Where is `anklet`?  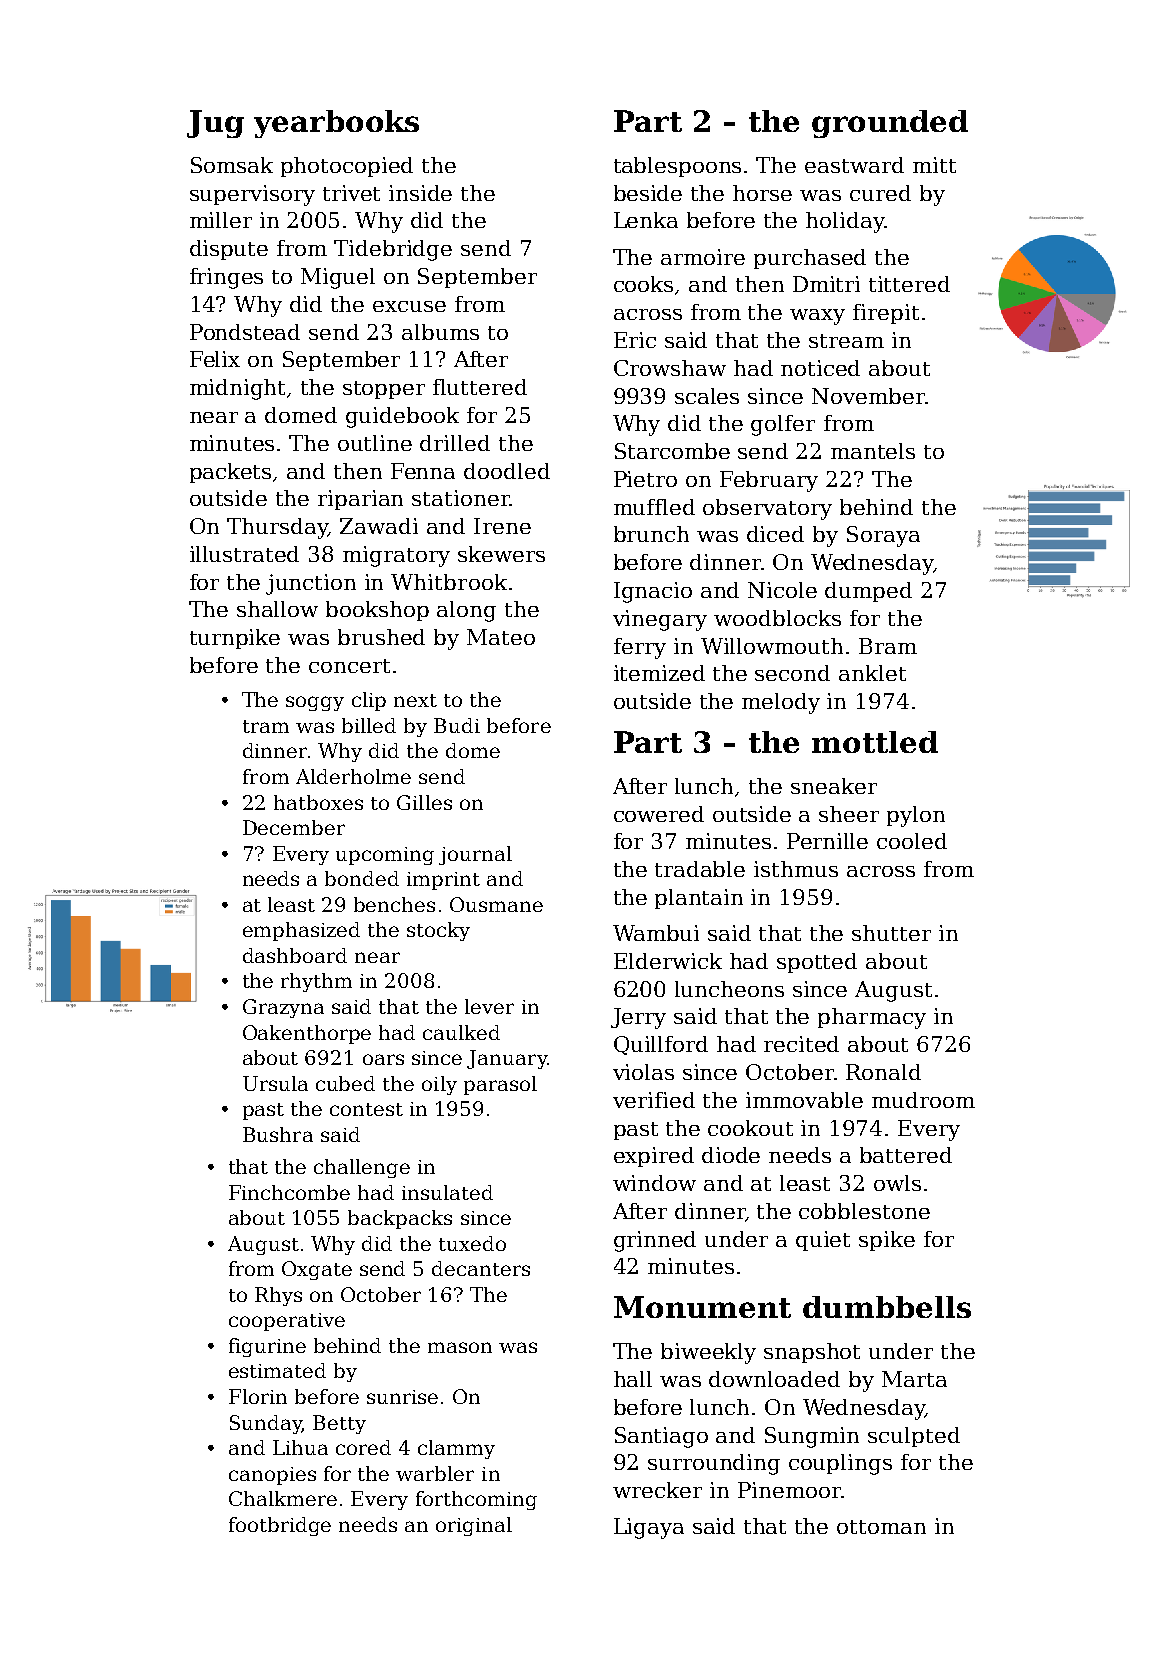 anklet is located at coordinates (872, 673).
